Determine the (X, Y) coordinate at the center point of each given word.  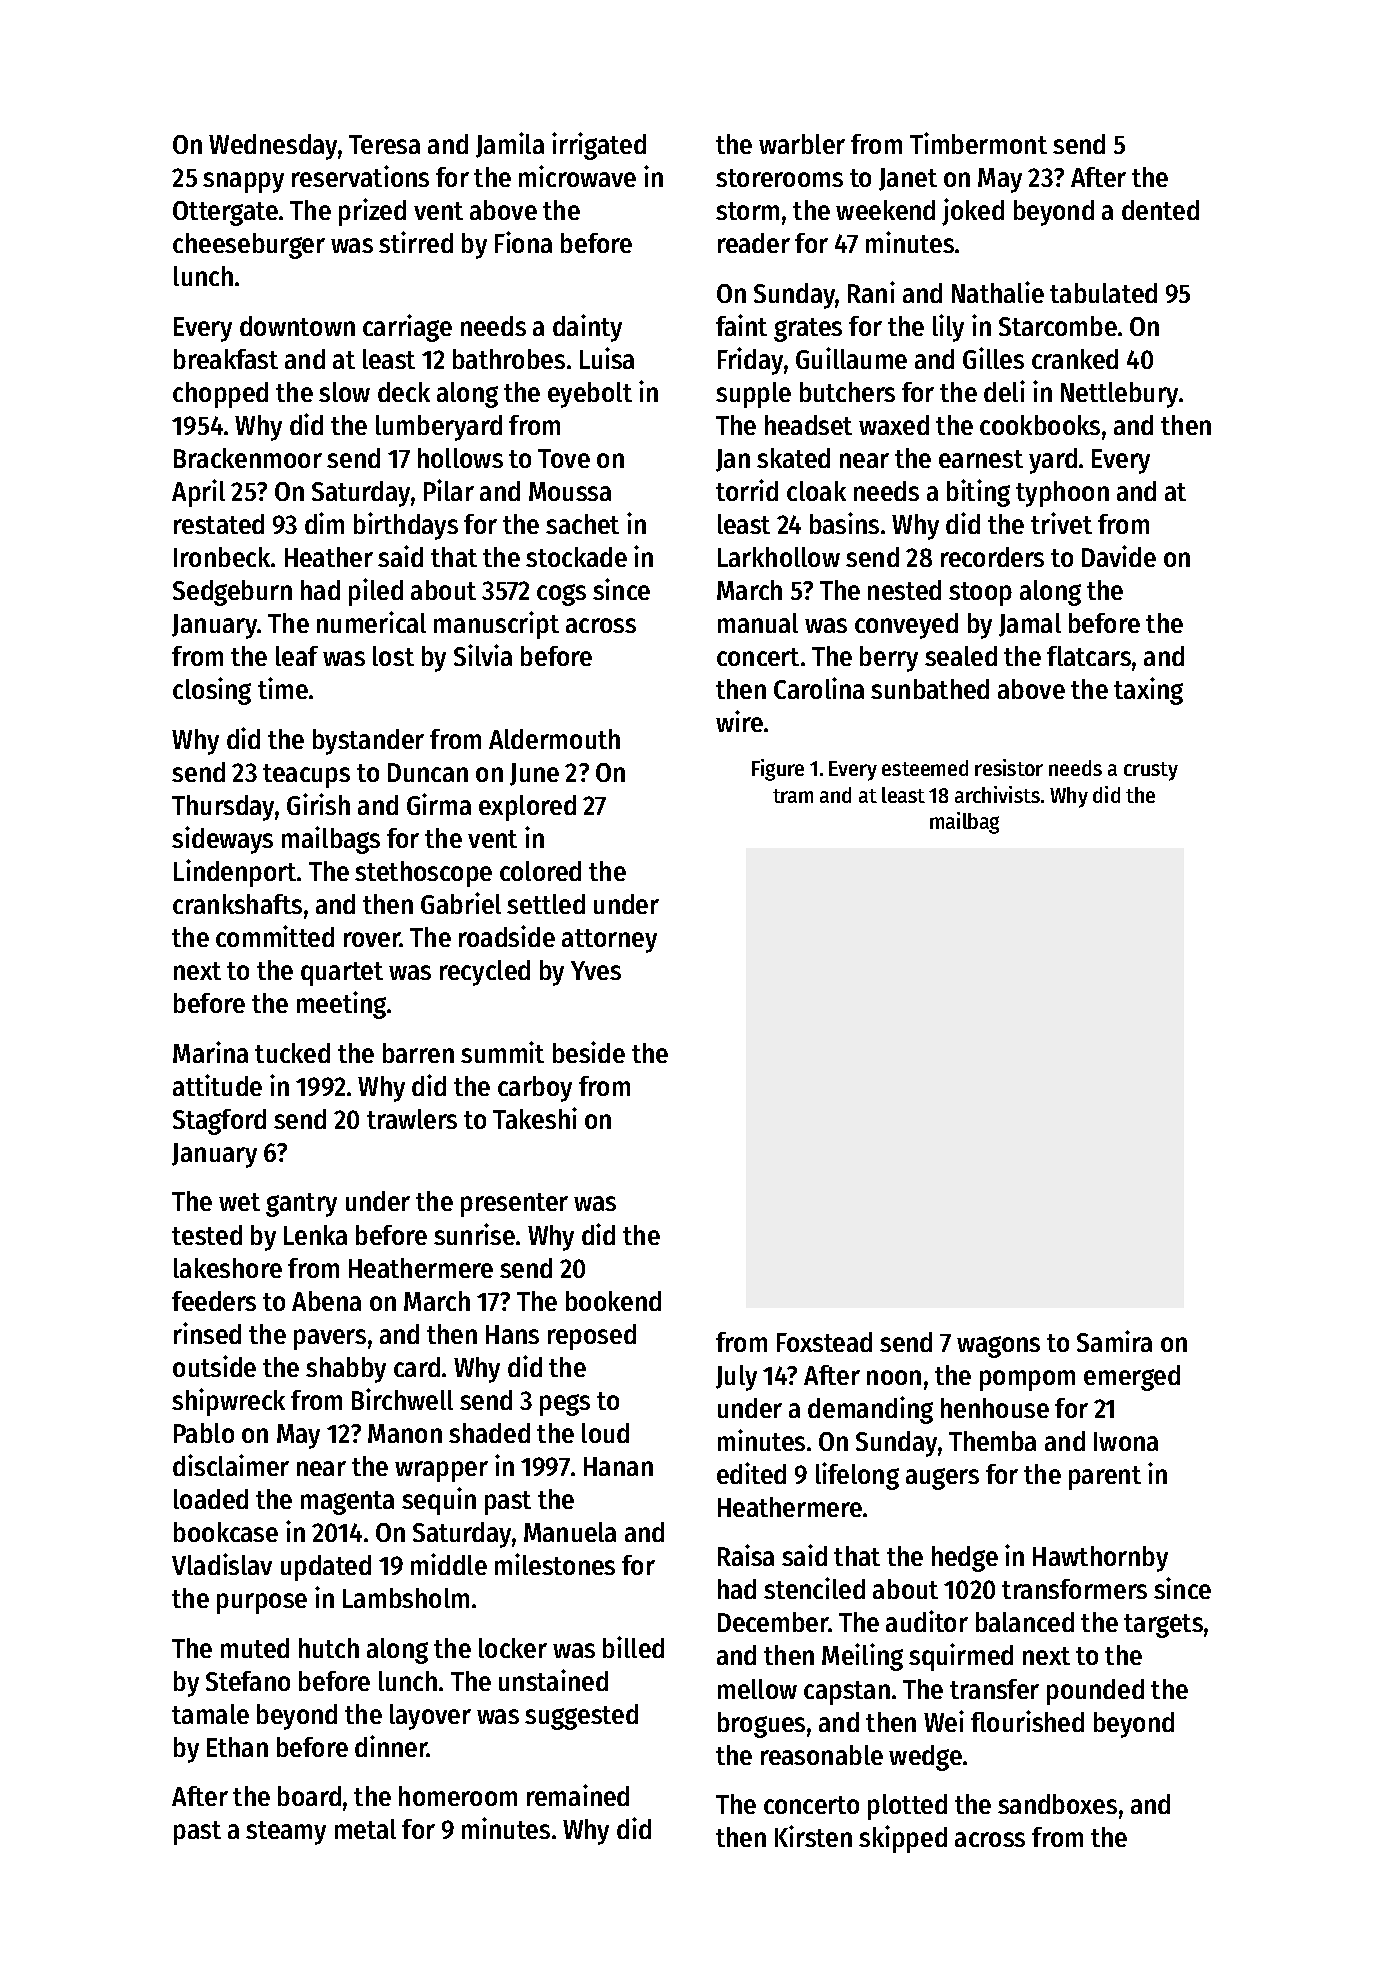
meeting (341, 1005)
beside (589, 1052)
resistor (1009, 767)
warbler (802, 144)
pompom (1027, 1380)
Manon (405, 1433)
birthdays (406, 526)
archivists (997, 794)
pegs (565, 1405)
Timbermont (978, 143)
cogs (561, 595)
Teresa (384, 144)
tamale (210, 1714)
